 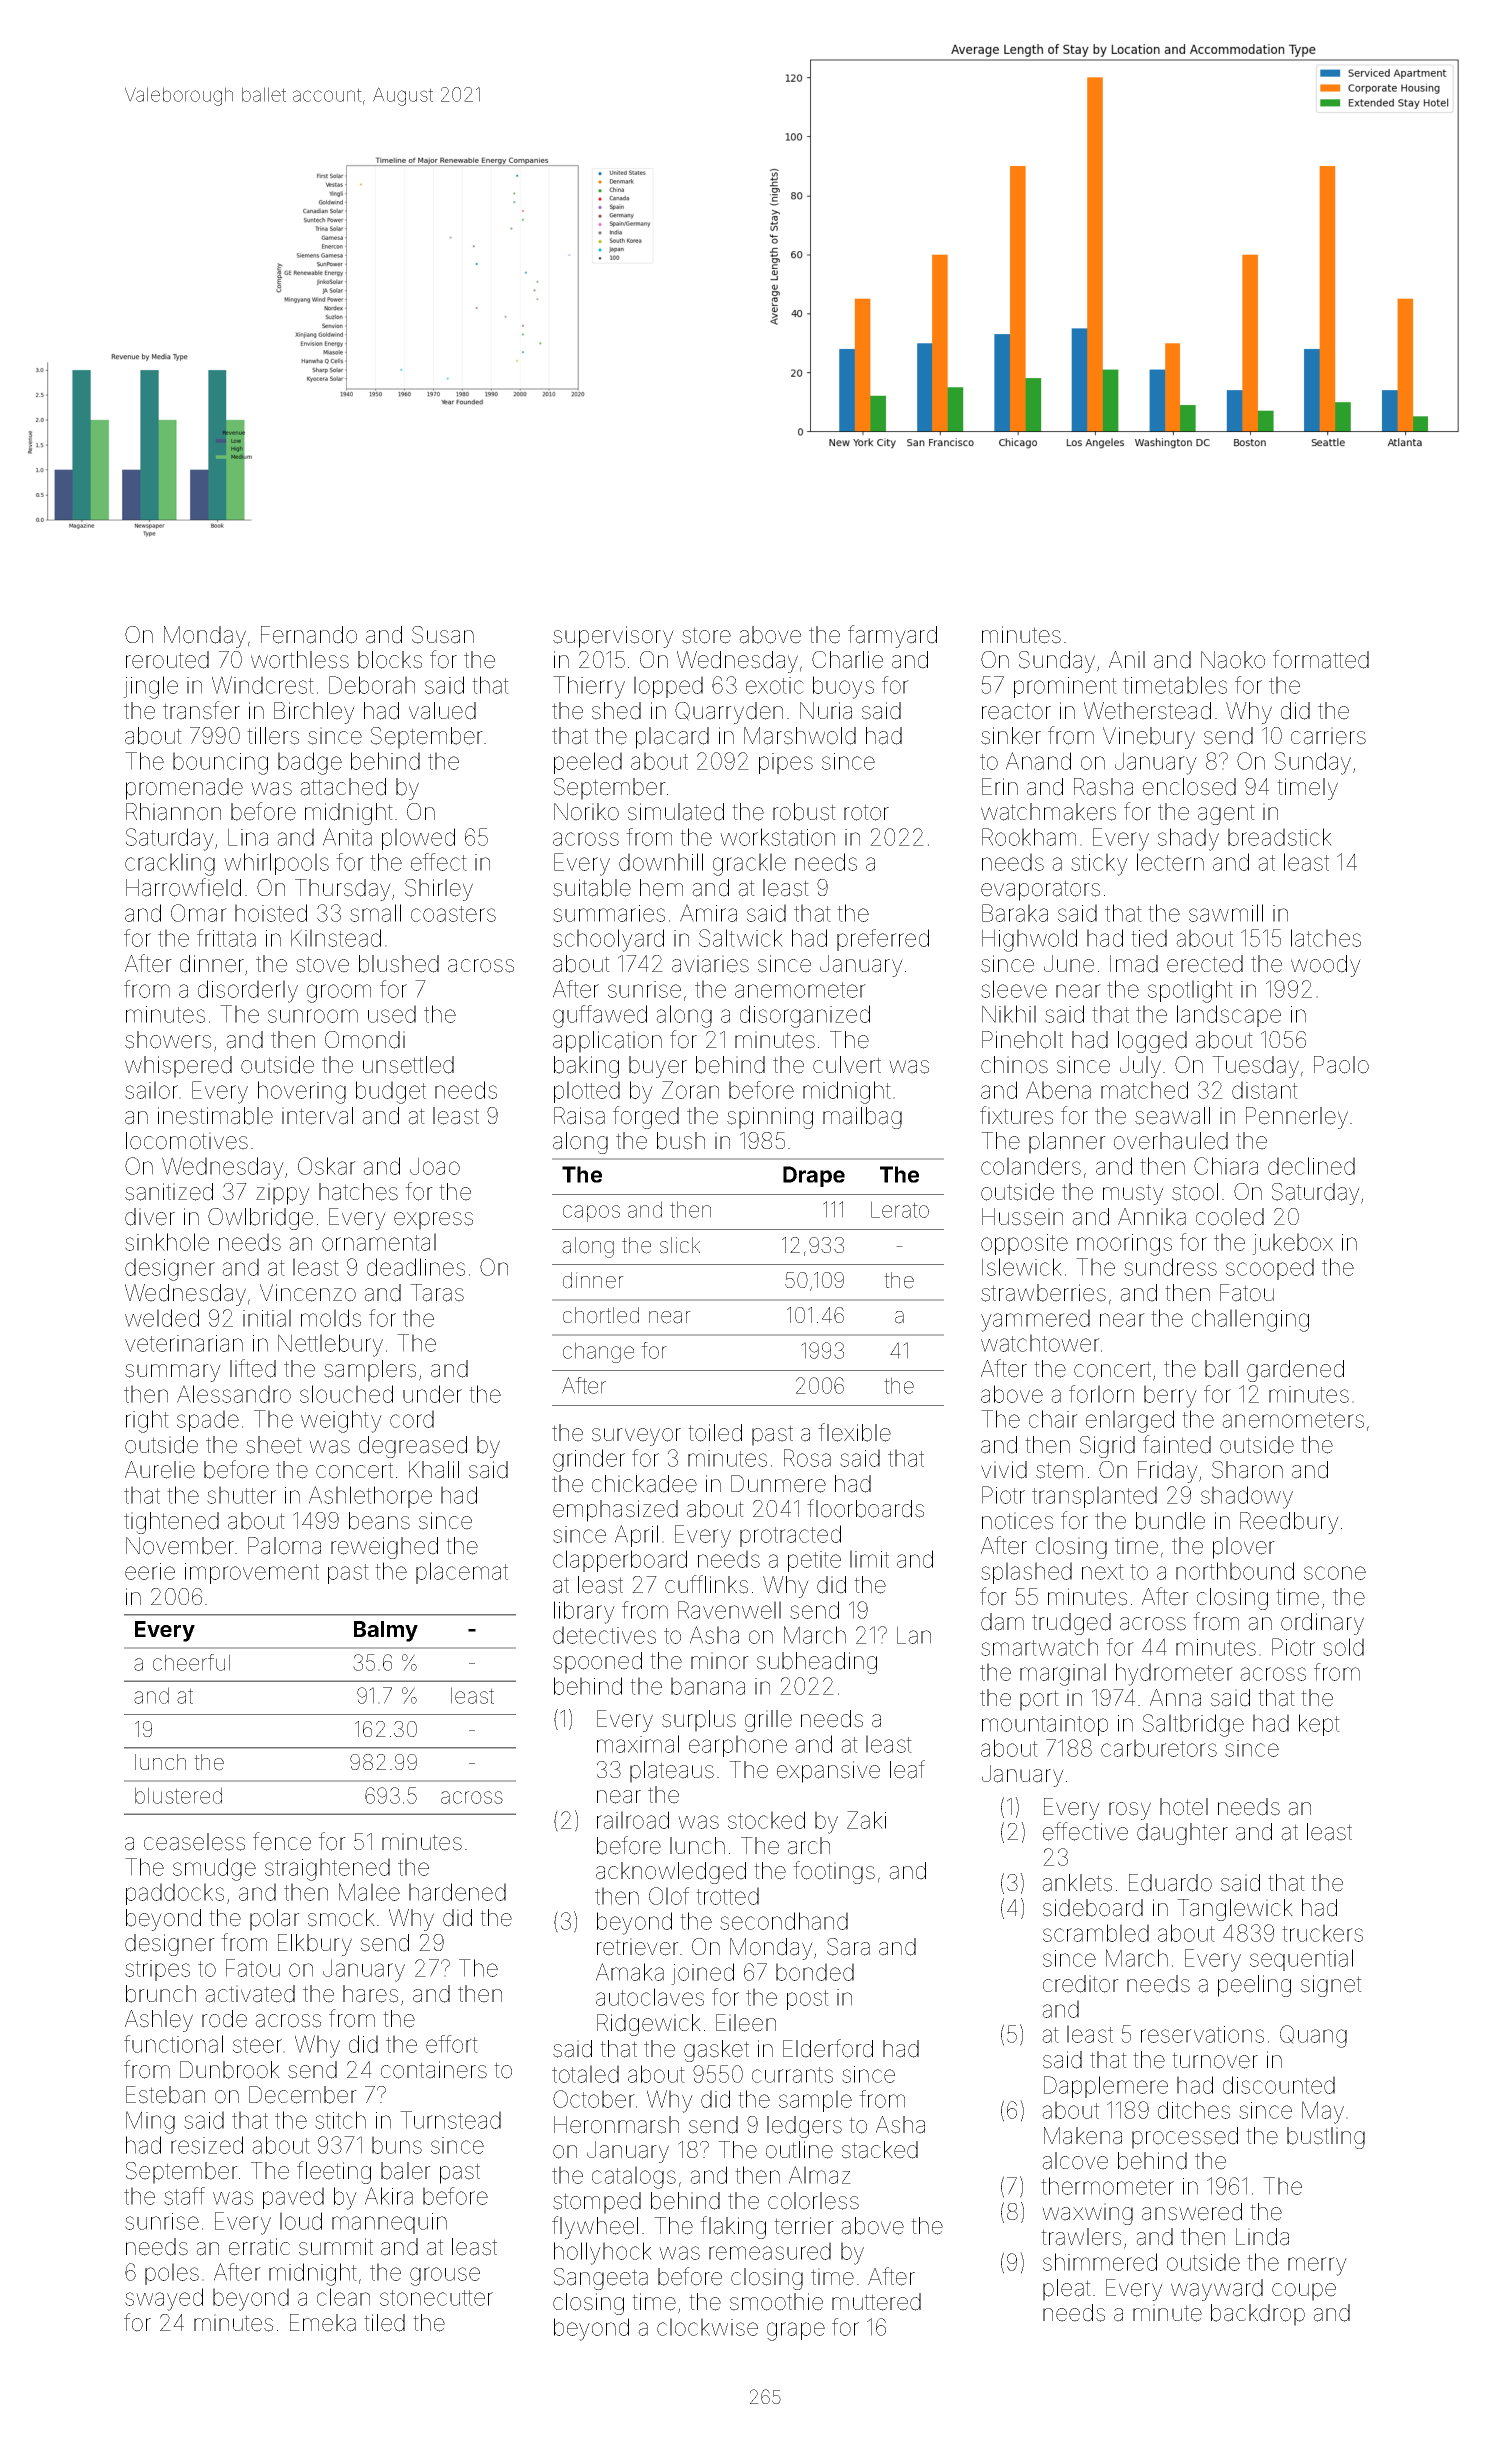 I want to click on smartwatch, so click(x=1039, y=1647).
